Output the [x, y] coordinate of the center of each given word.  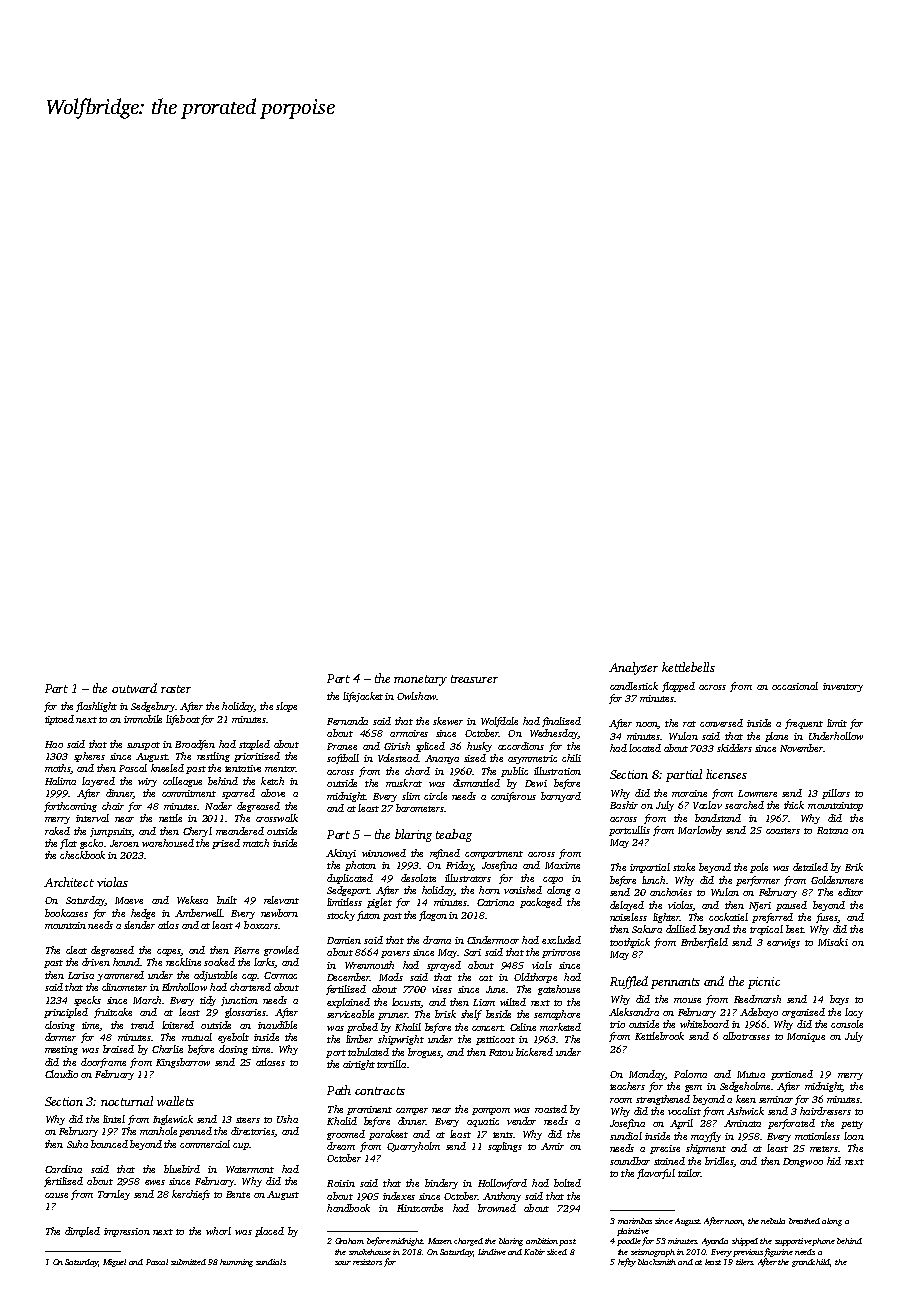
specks [87, 1001]
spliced [430, 747]
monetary [420, 680]
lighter [666, 918]
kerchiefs [191, 1195]
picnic [764, 983]
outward [134, 688]
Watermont [250, 1169]
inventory [843, 687]
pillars [836, 794]
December [348, 977]
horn [489, 890]
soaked [219, 962]
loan [854, 1136]
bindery [441, 1184]
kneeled [167, 768]
